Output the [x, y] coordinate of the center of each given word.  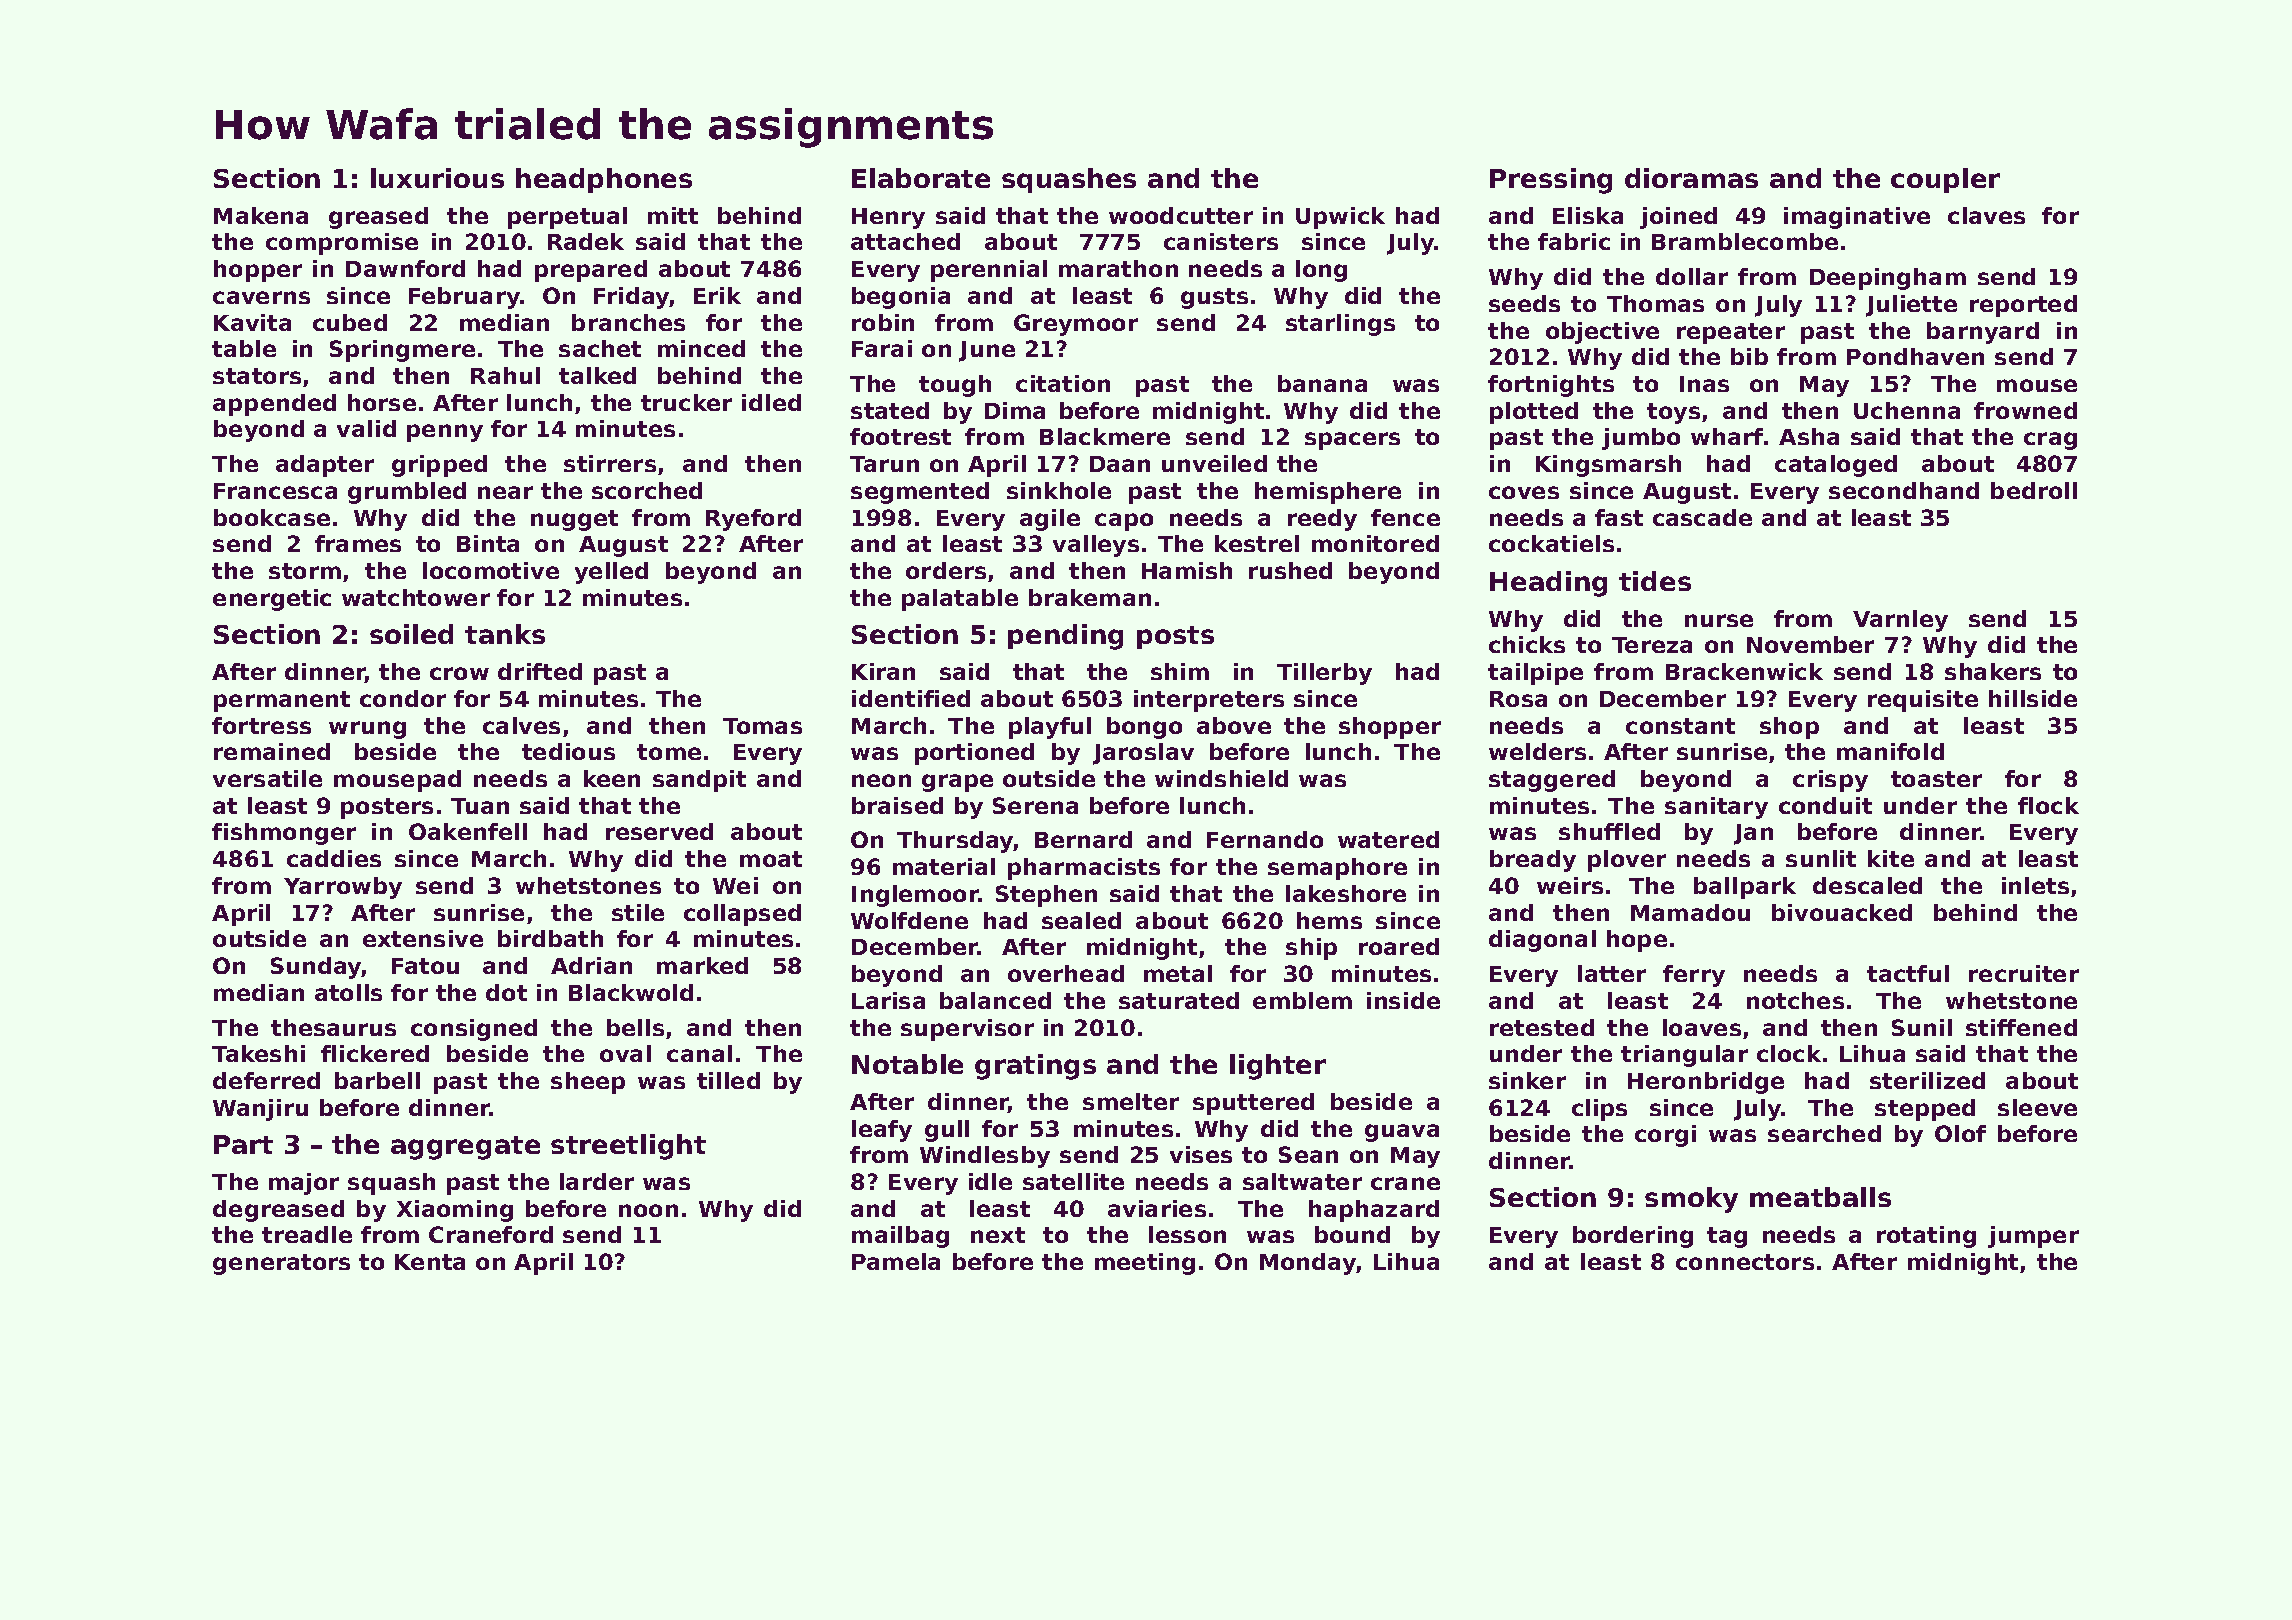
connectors [1745, 1262]
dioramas [1691, 178]
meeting [1145, 1264]
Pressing [1551, 181]
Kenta [430, 1262]
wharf [1727, 436]
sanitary [1716, 808]
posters [387, 808]
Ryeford [753, 520]
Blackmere [1105, 436]
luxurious [437, 178]
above [1234, 725]
